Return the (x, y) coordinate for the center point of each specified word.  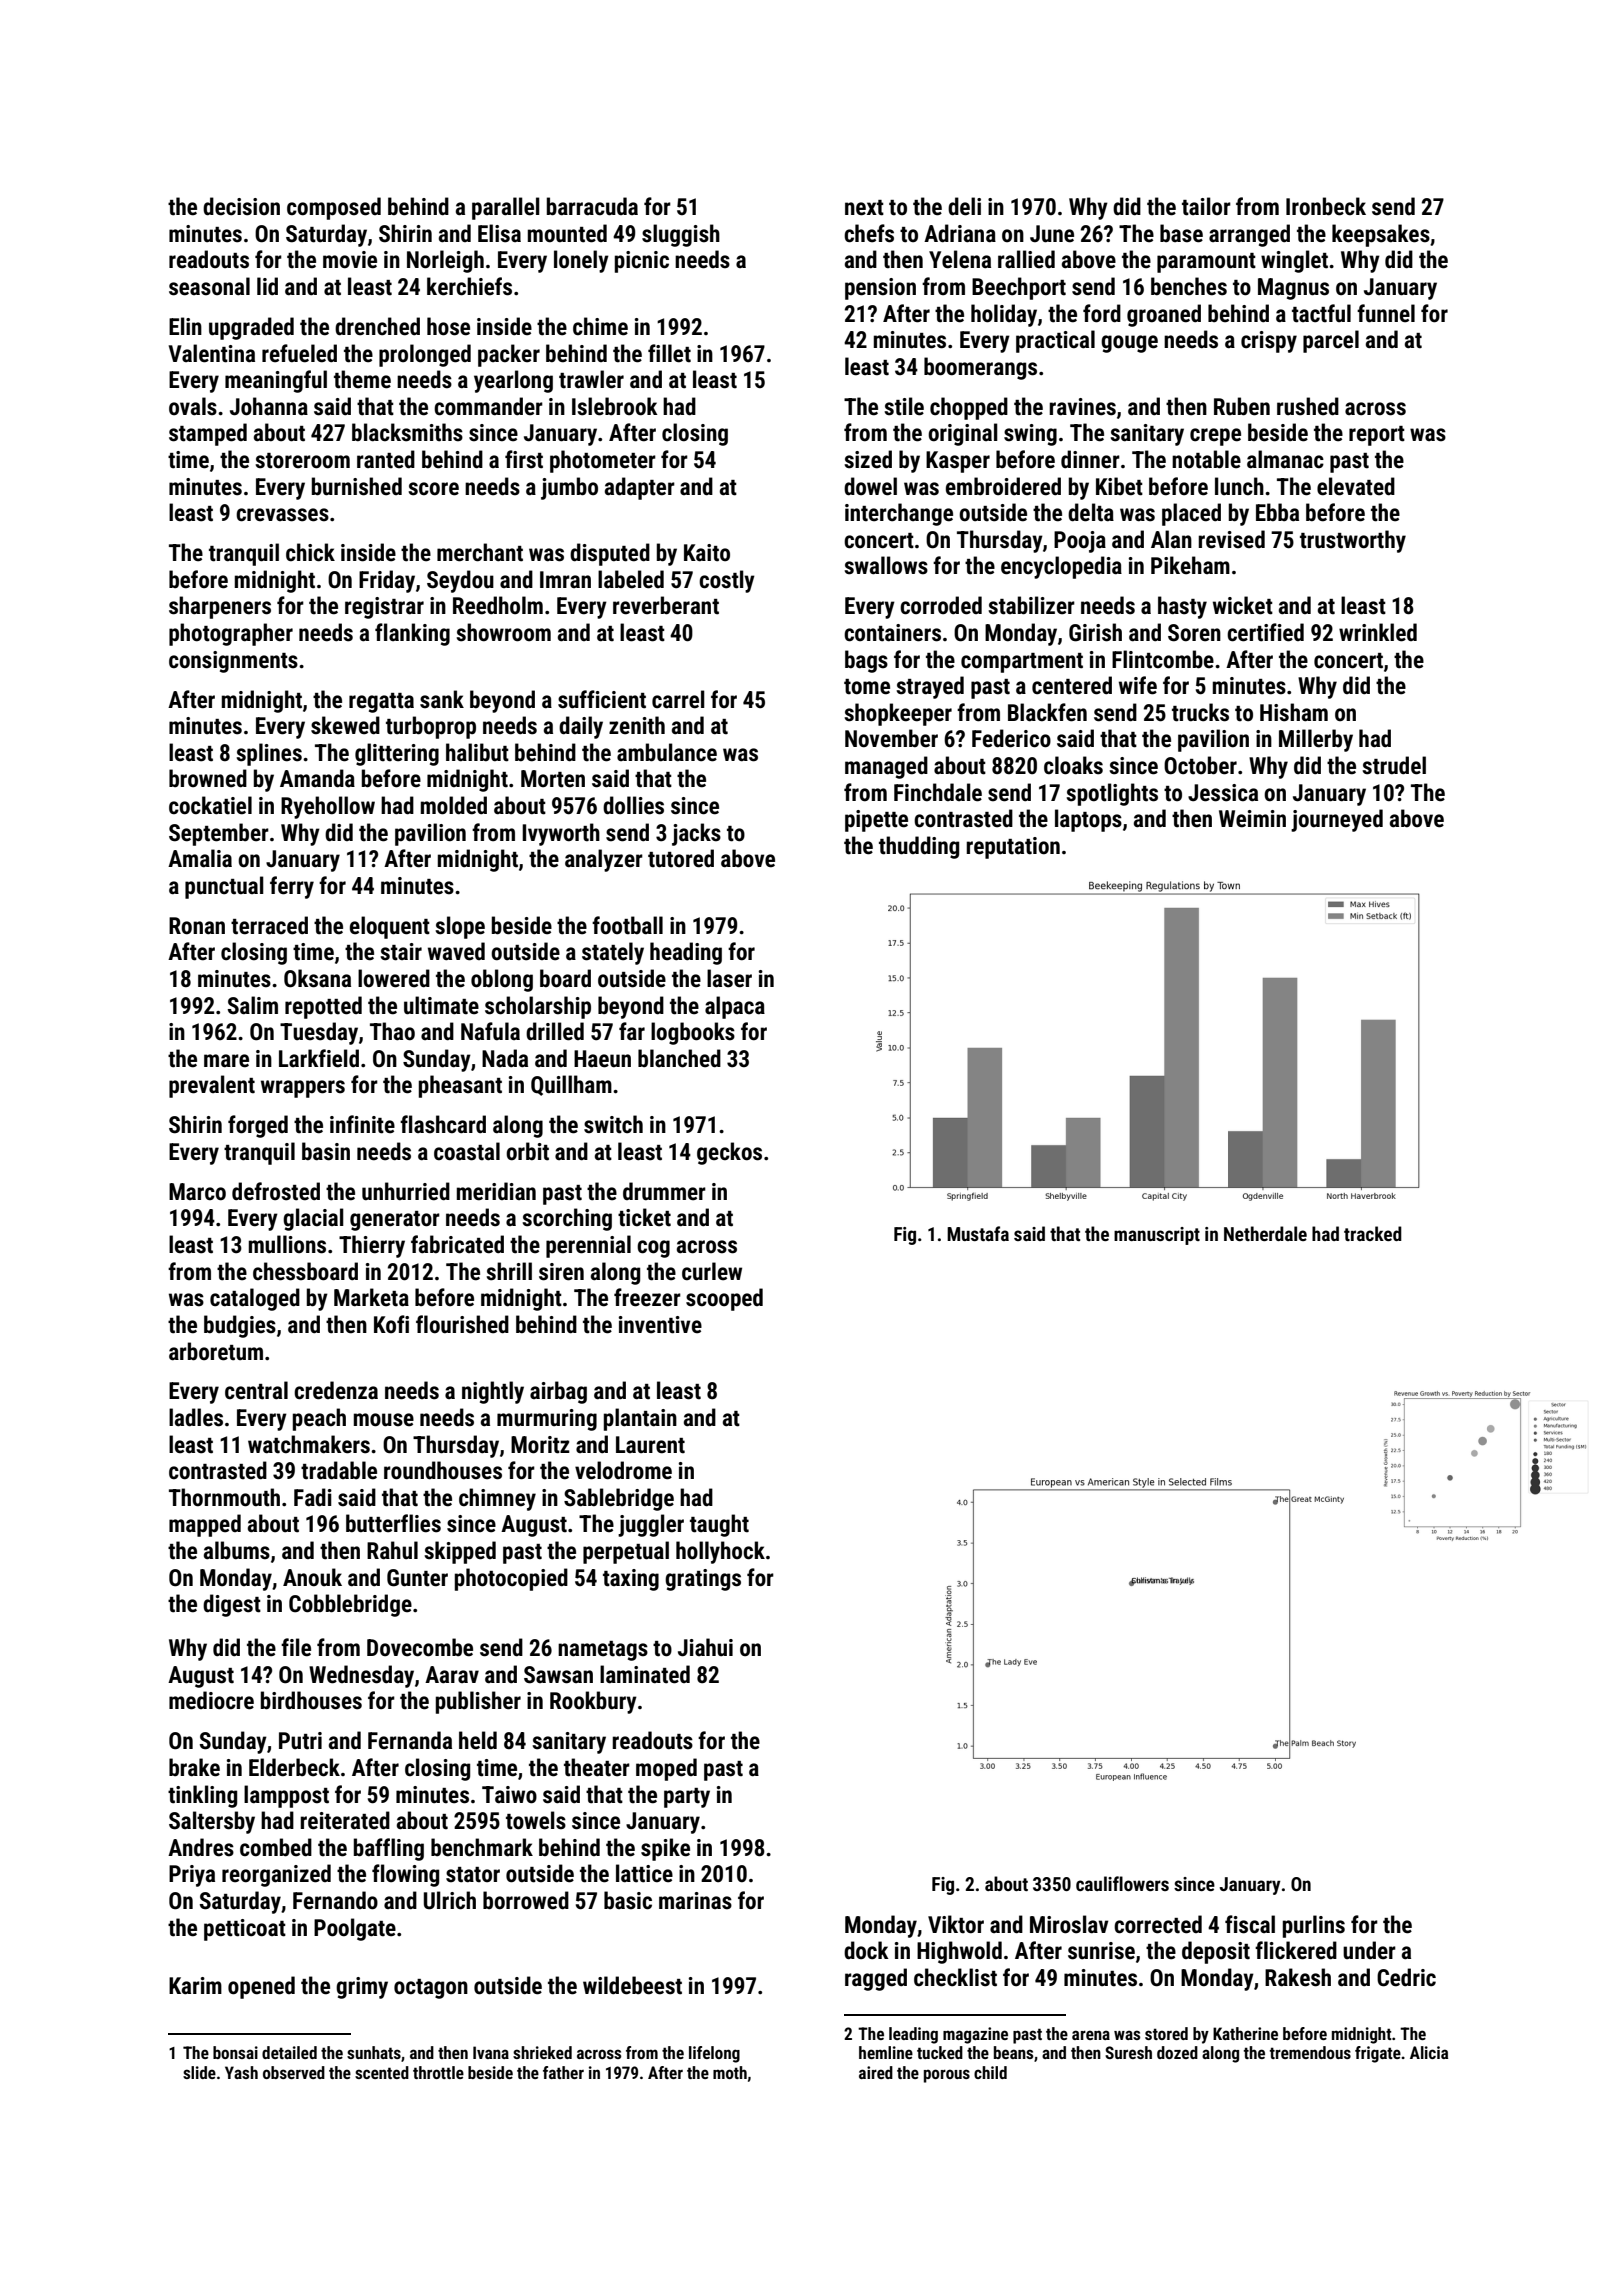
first (524, 459)
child (990, 2072)
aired (876, 2072)
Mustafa (978, 1233)
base (1181, 233)
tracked (1373, 1233)
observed (294, 2072)
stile (904, 406)
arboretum (216, 1351)
